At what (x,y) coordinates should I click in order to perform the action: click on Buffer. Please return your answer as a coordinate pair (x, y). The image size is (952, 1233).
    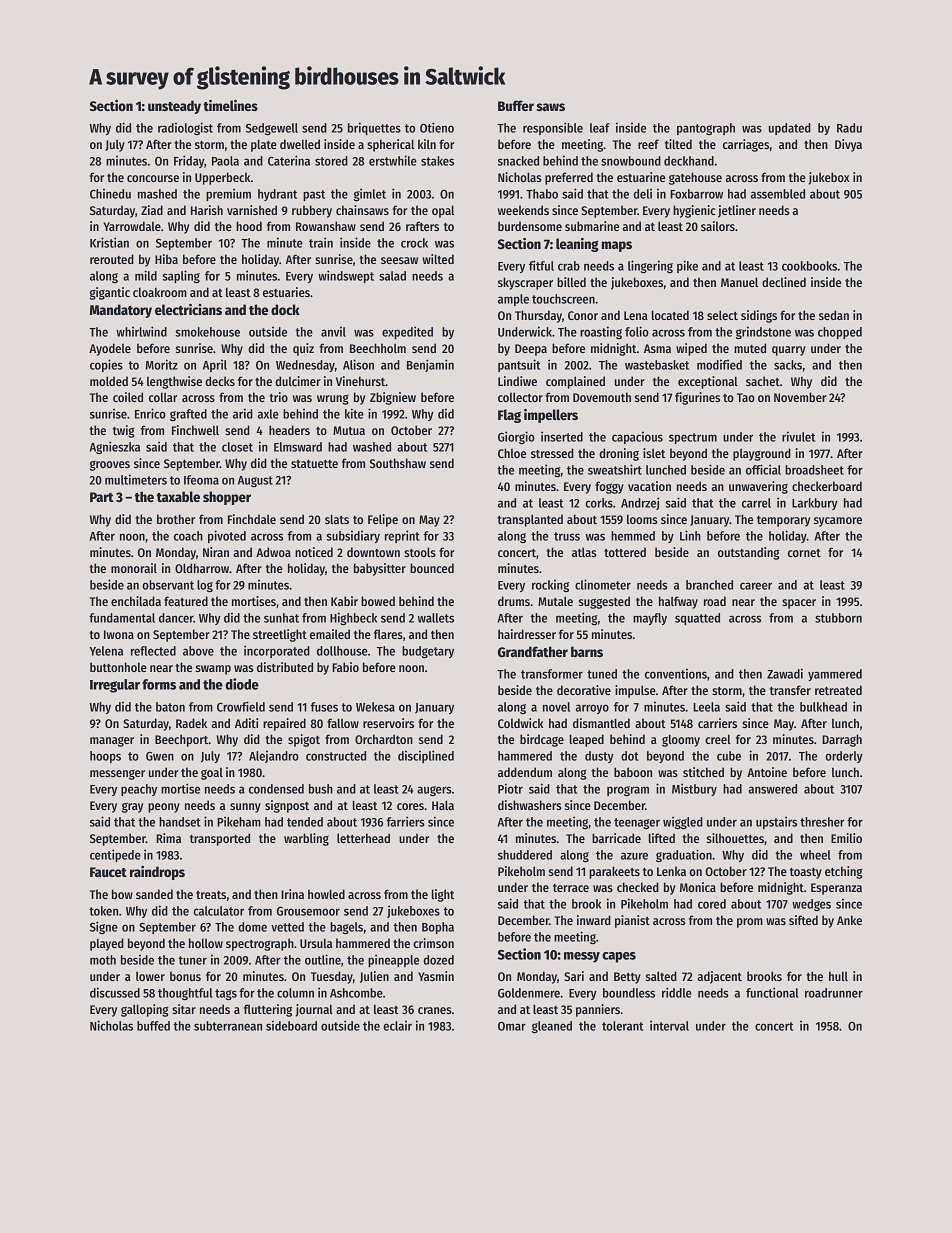
    Looking at the image, I should click on (516, 105).
